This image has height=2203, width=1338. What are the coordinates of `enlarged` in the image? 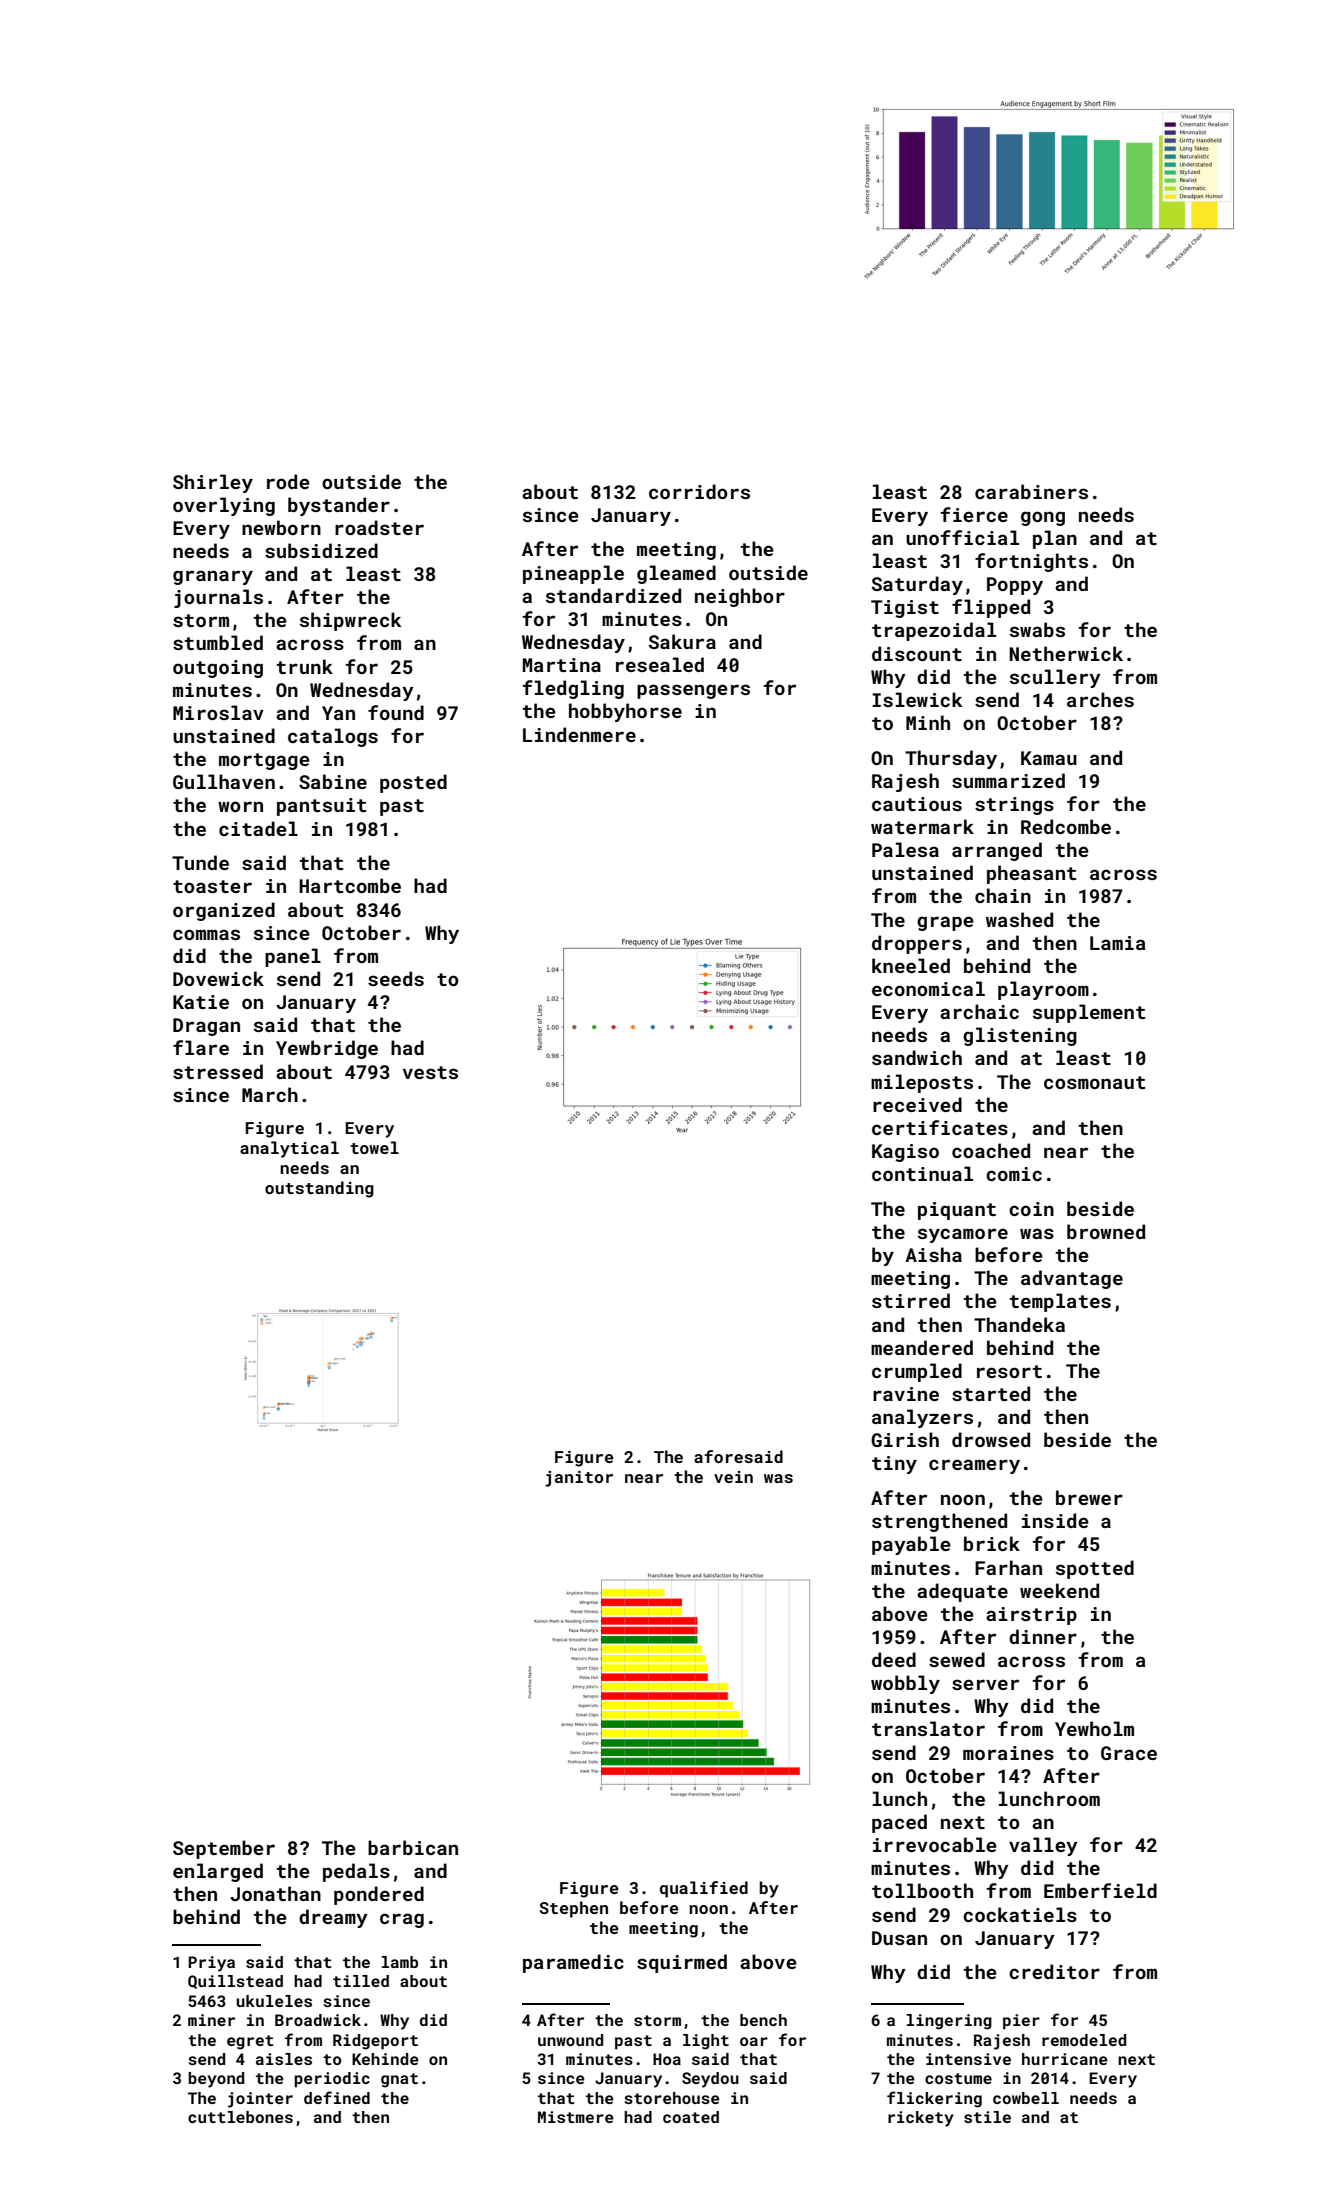 It's located at (218, 1872).
